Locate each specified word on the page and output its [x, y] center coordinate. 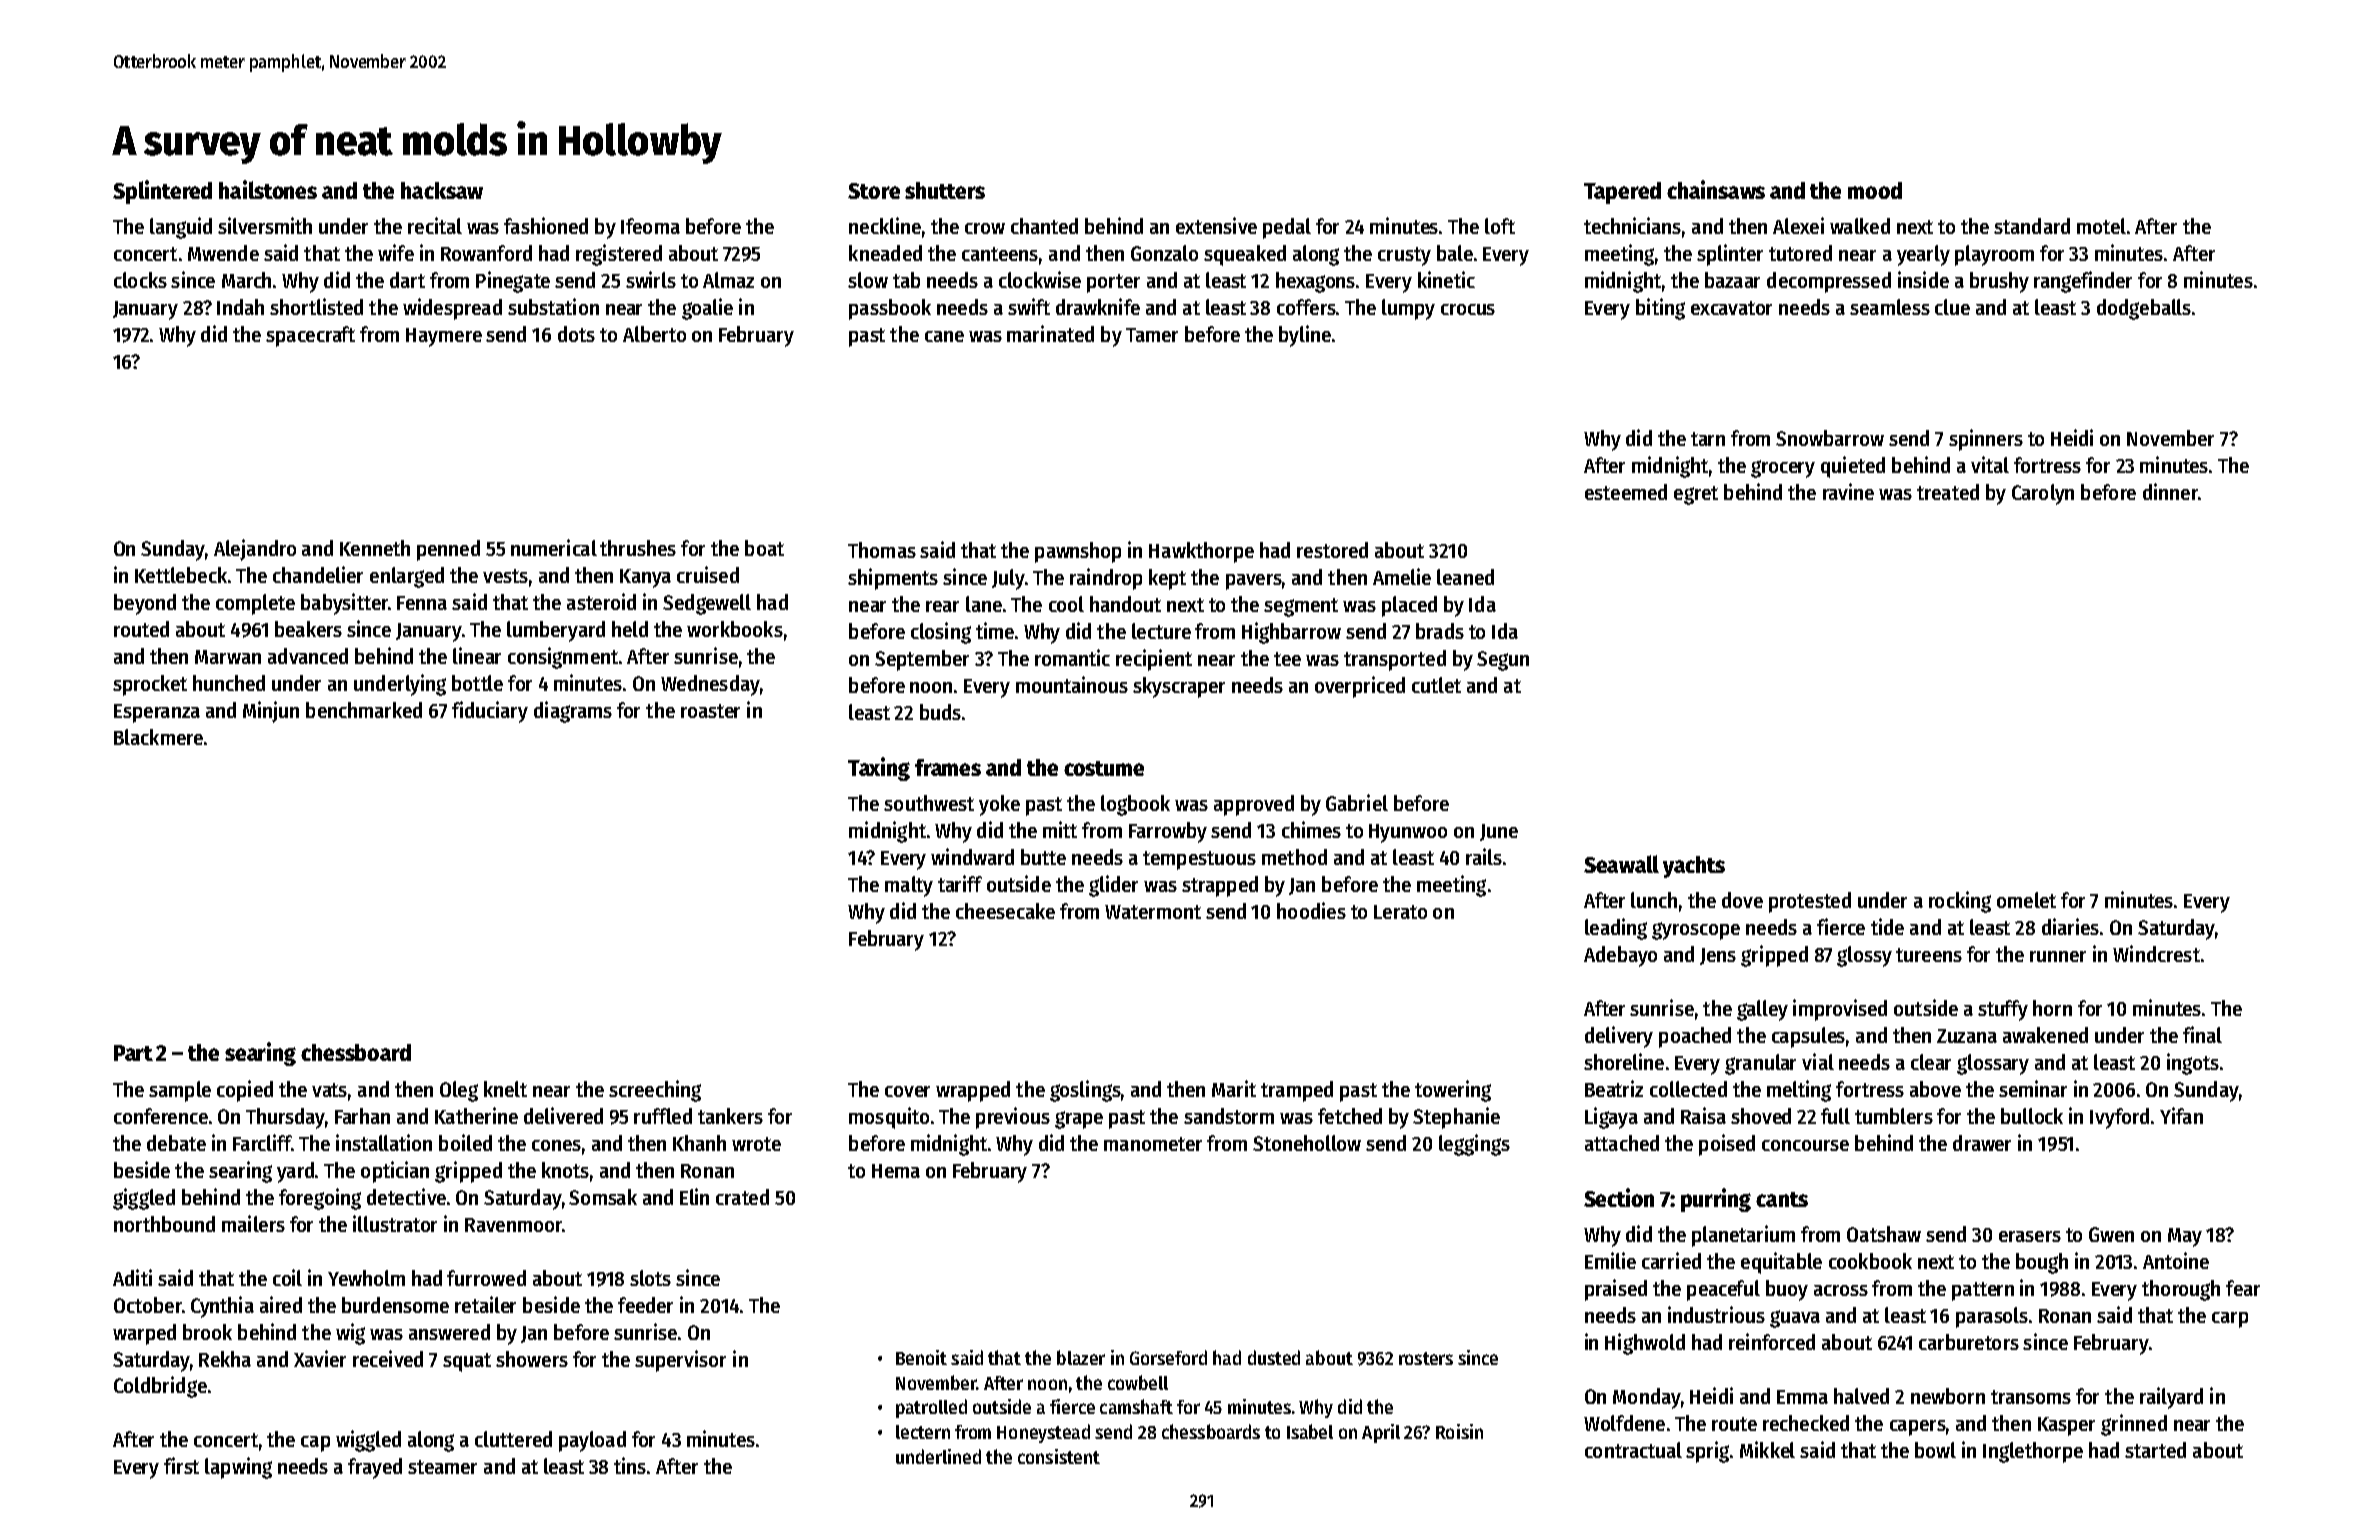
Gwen [2111, 1234]
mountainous [1072, 684]
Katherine [476, 1115]
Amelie [1402, 576]
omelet [2026, 900]
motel [2101, 226]
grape [1079, 1120]
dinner [2170, 491]
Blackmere [158, 737]
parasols [1992, 1317]
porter [1113, 283]
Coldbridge [160, 1387]
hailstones [268, 189]
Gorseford [1168, 1357]
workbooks [735, 629]
